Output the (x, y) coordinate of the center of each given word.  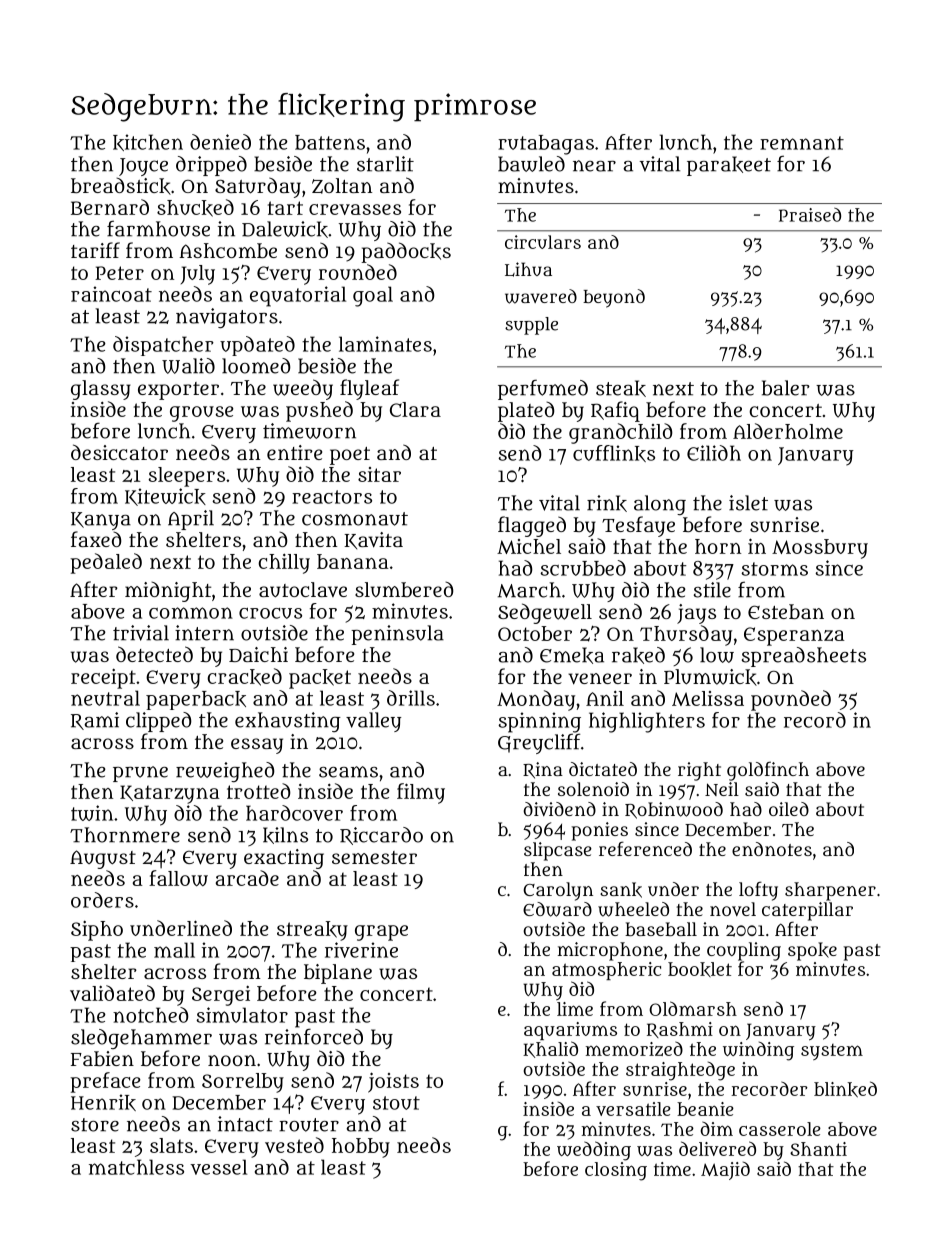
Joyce (143, 167)
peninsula (397, 635)
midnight (168, 592)
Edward (557, 909)
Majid (725, 1171)
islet (748, 503)
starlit (385, 164)
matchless (136, 1167)
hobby (361, 1148)
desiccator (119, 452)
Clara (415, 409)
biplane (338, 974)
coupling (744, 951)
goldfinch (768, 771)
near (594, 166)
